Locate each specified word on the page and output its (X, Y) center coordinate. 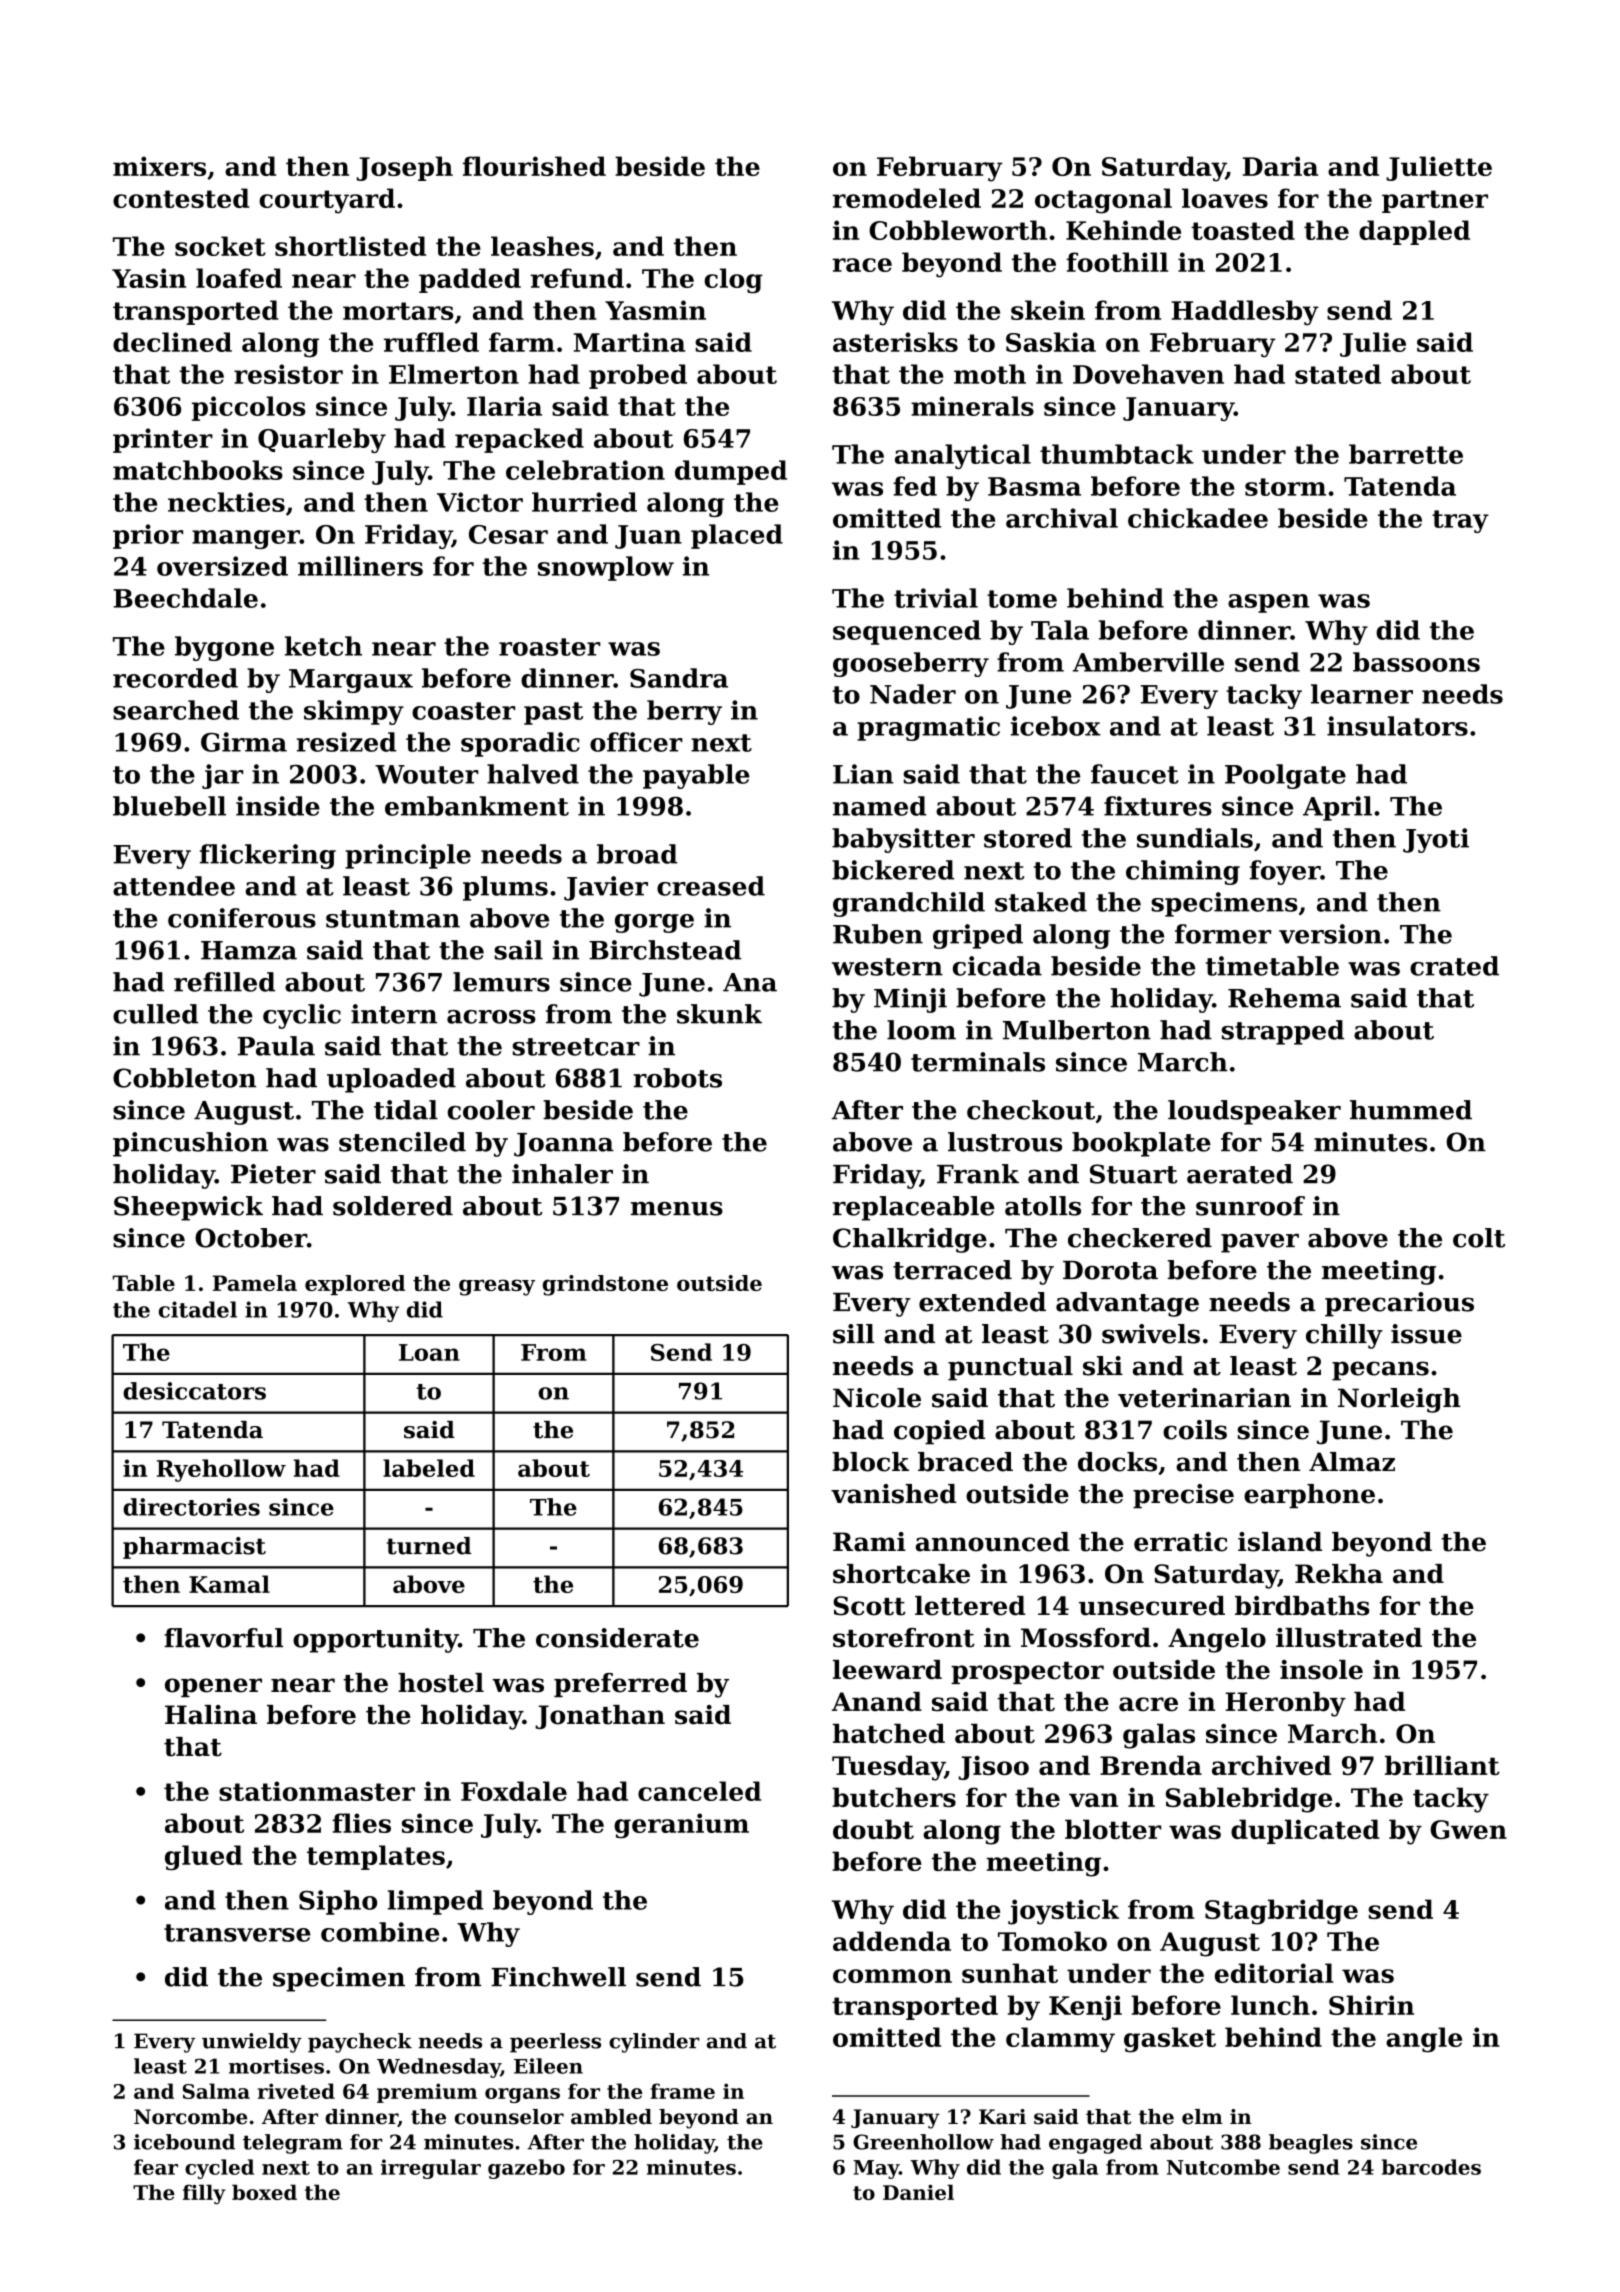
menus (677, 1209)
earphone (1309, 1496)
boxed (264, 2192)
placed (737, 536)
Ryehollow (221, 1470)
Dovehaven (1148, 374)
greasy (497, 1287)
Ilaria (504, 406)
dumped (731, 472)
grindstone (605, 1285)
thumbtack (1117, 454)
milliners (360, 566)
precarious (1399, 1304)
